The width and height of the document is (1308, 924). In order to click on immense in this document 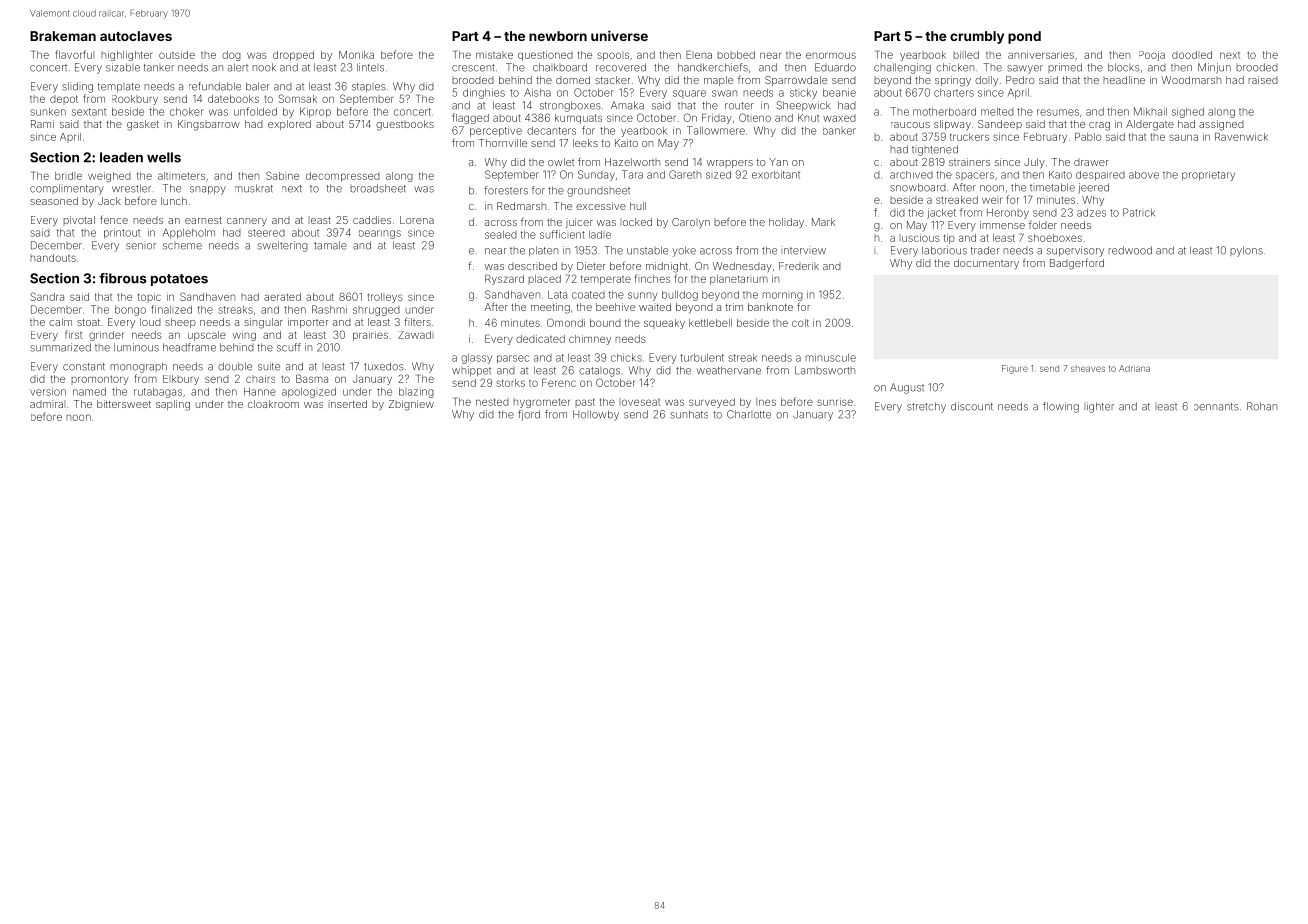, I will do `click(1002, 225)`.
